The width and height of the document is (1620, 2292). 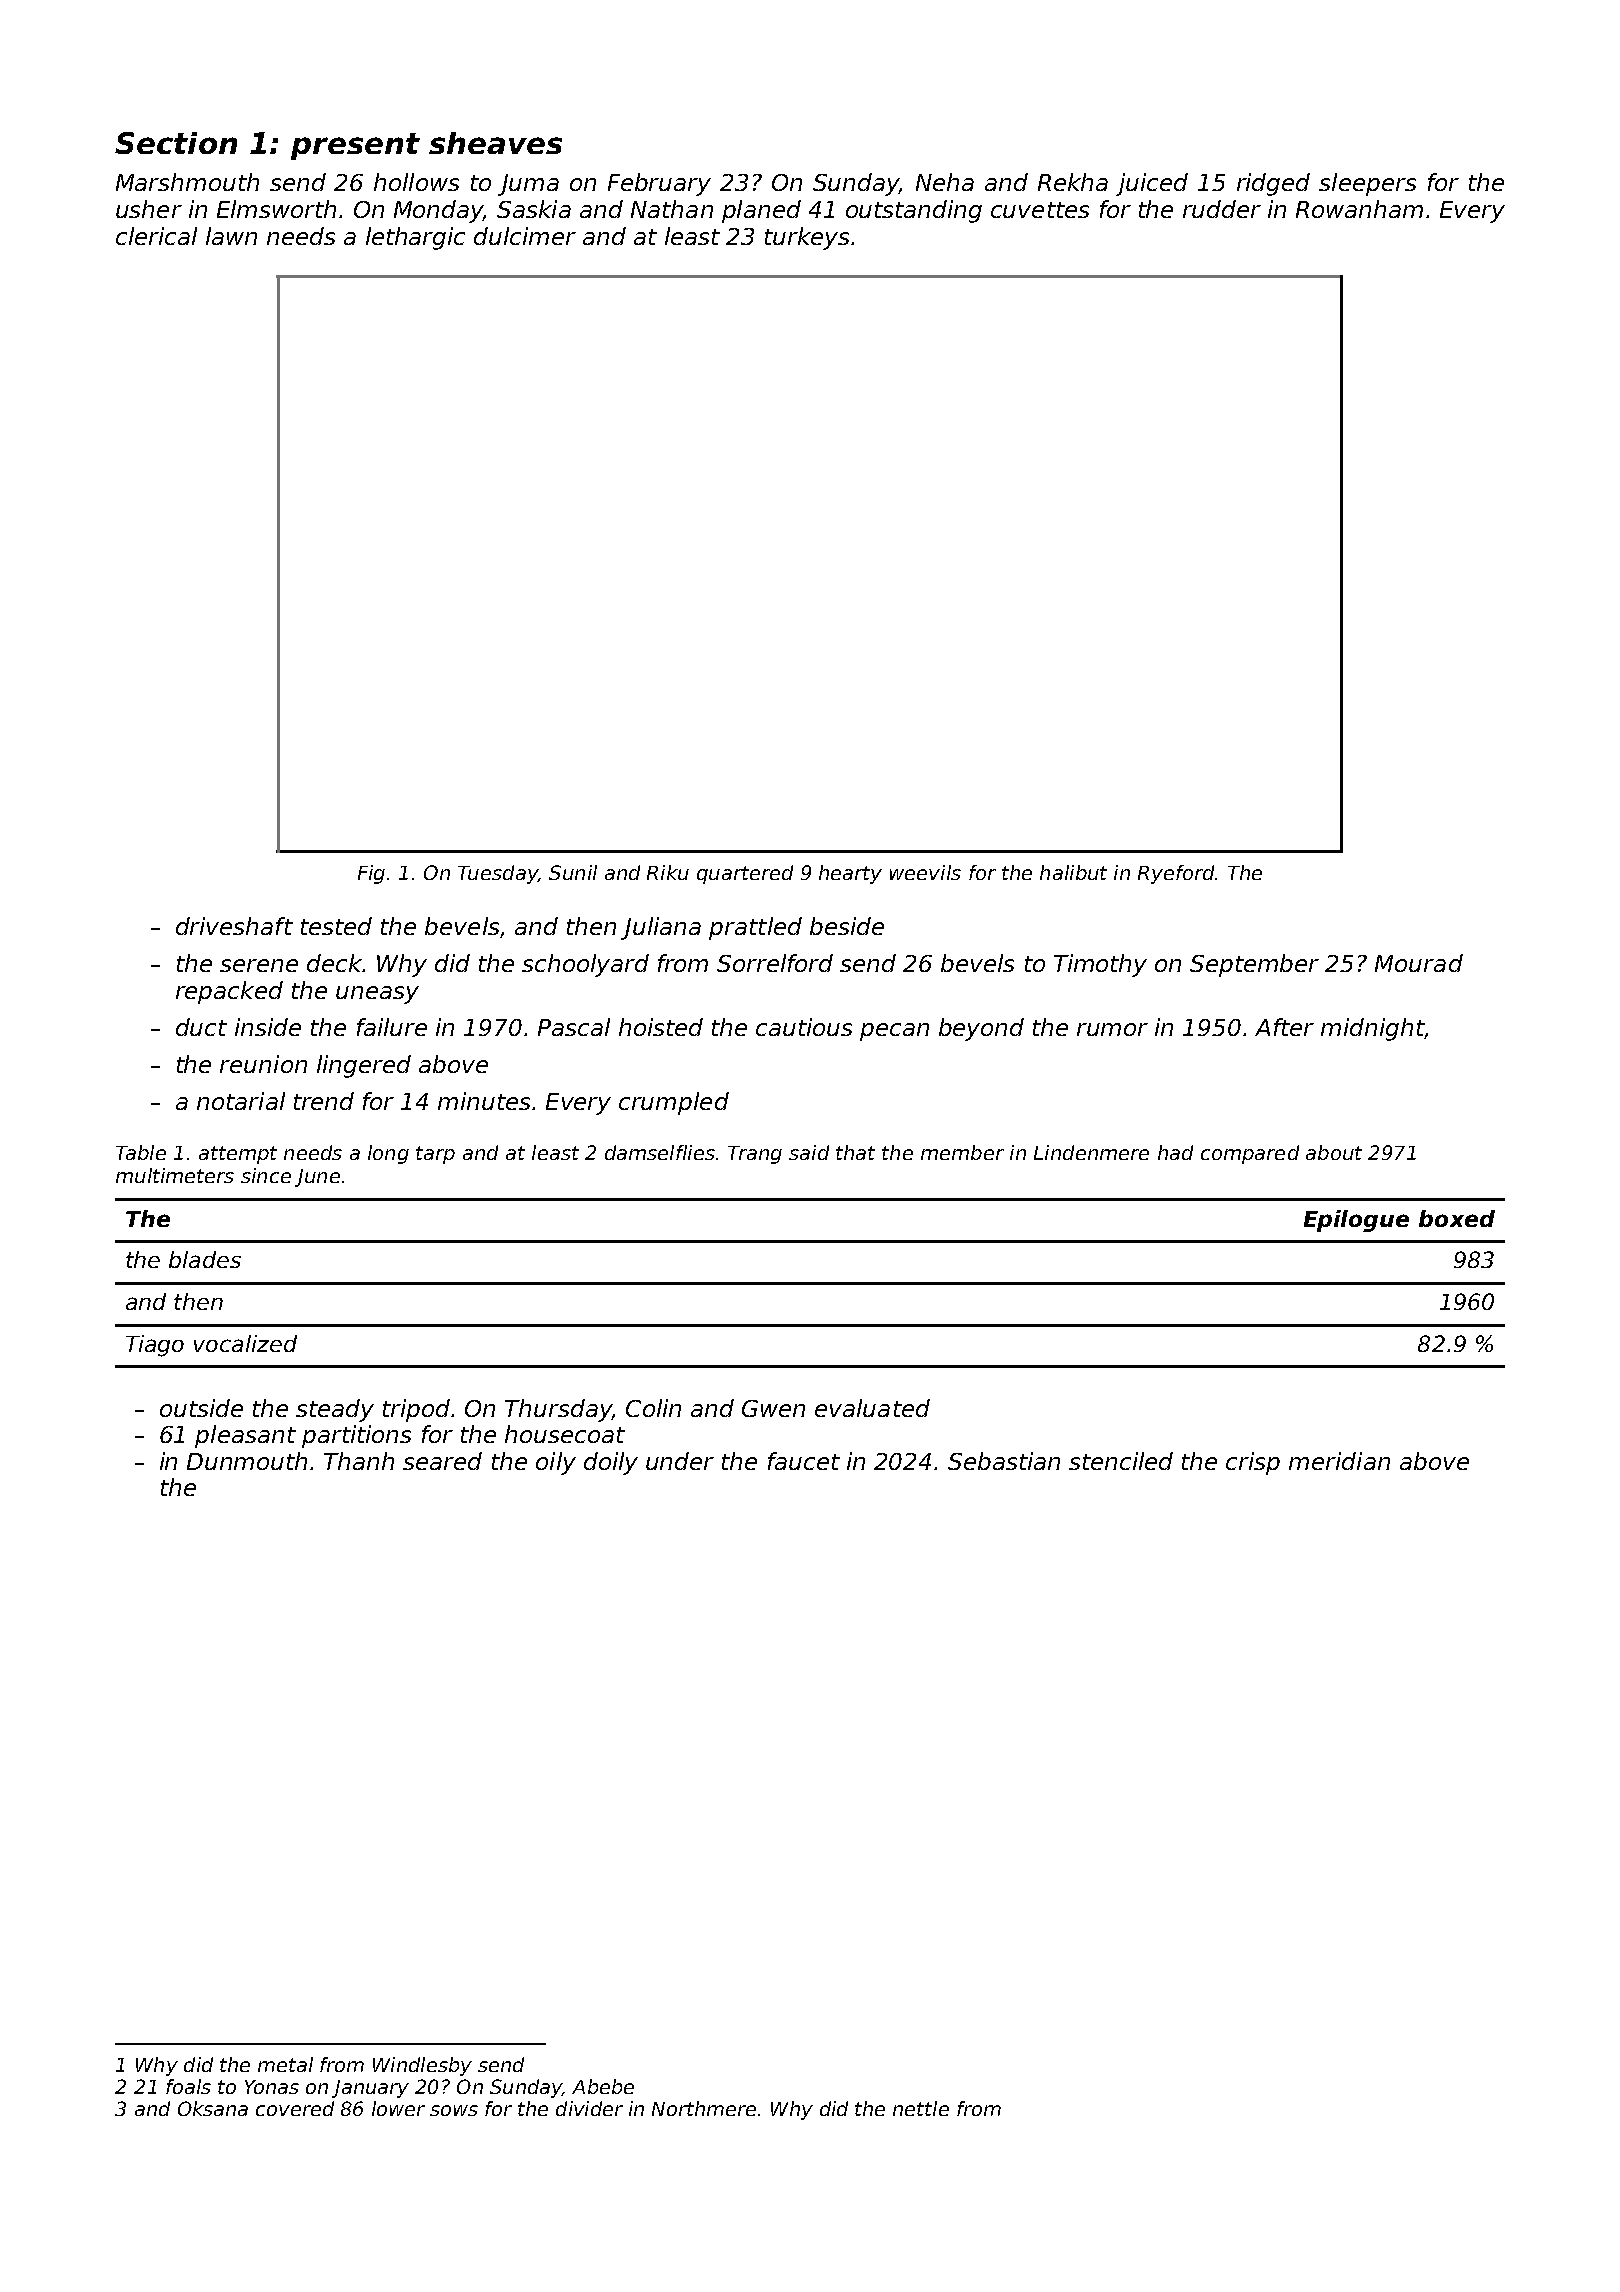 What do you see at coordinates (435, 1155) in the document?
I see `tarp` at bounding box center [435, 1155].
